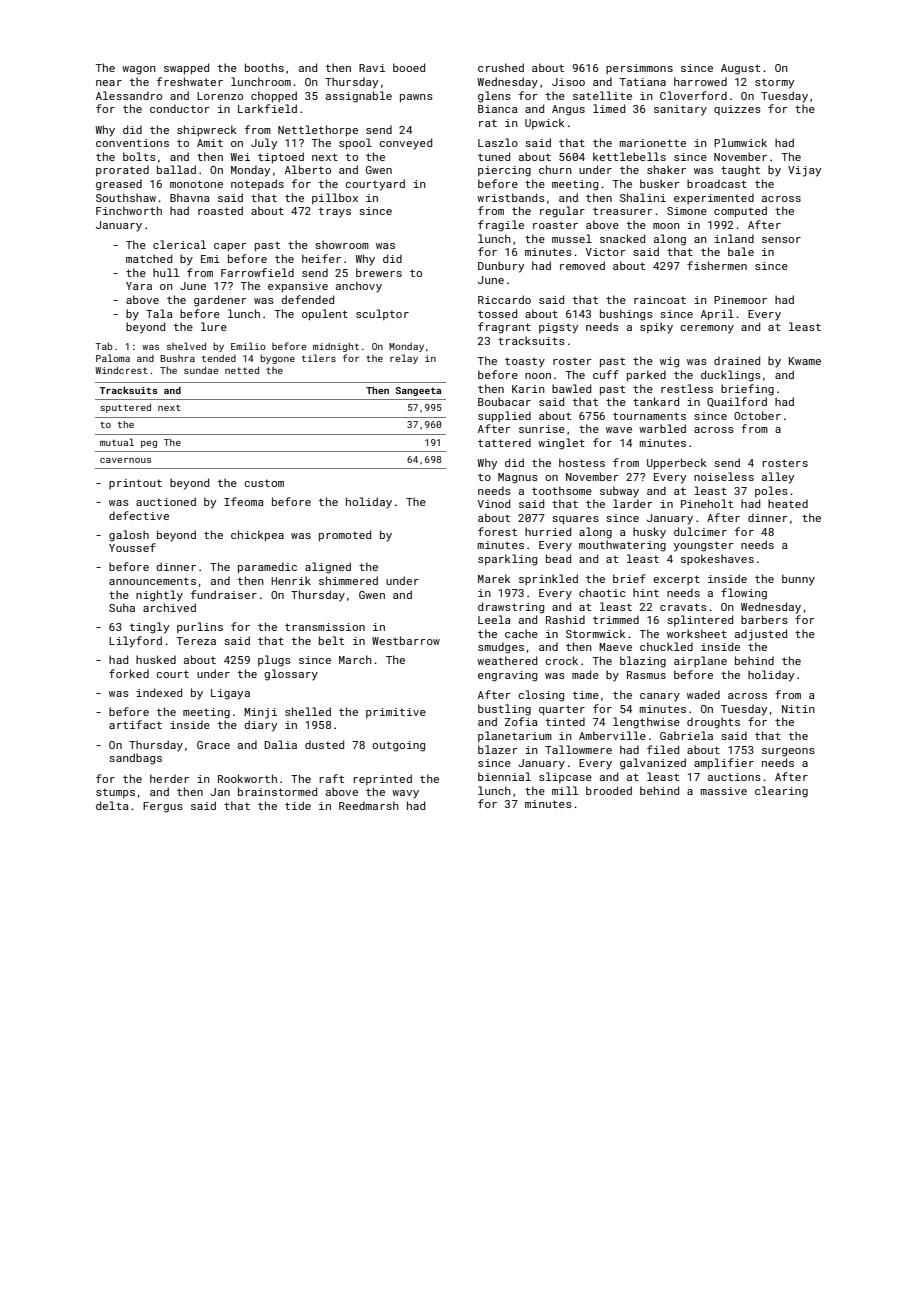  Describe the element at coordinates (680, 110) in the screenshot. I see `sanitary` at that location.
